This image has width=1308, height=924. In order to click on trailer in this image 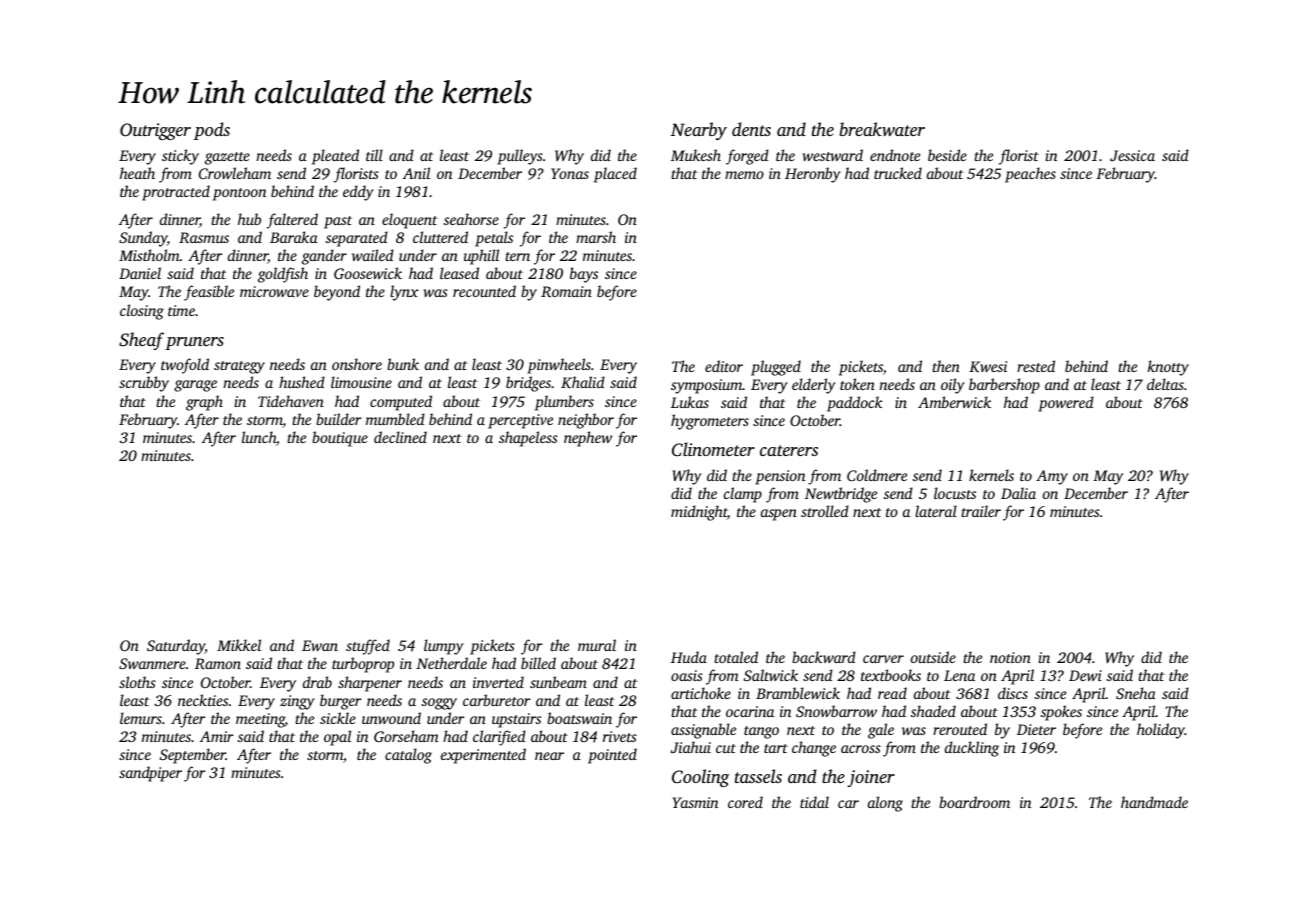, I will do `click(981, 511)`.
